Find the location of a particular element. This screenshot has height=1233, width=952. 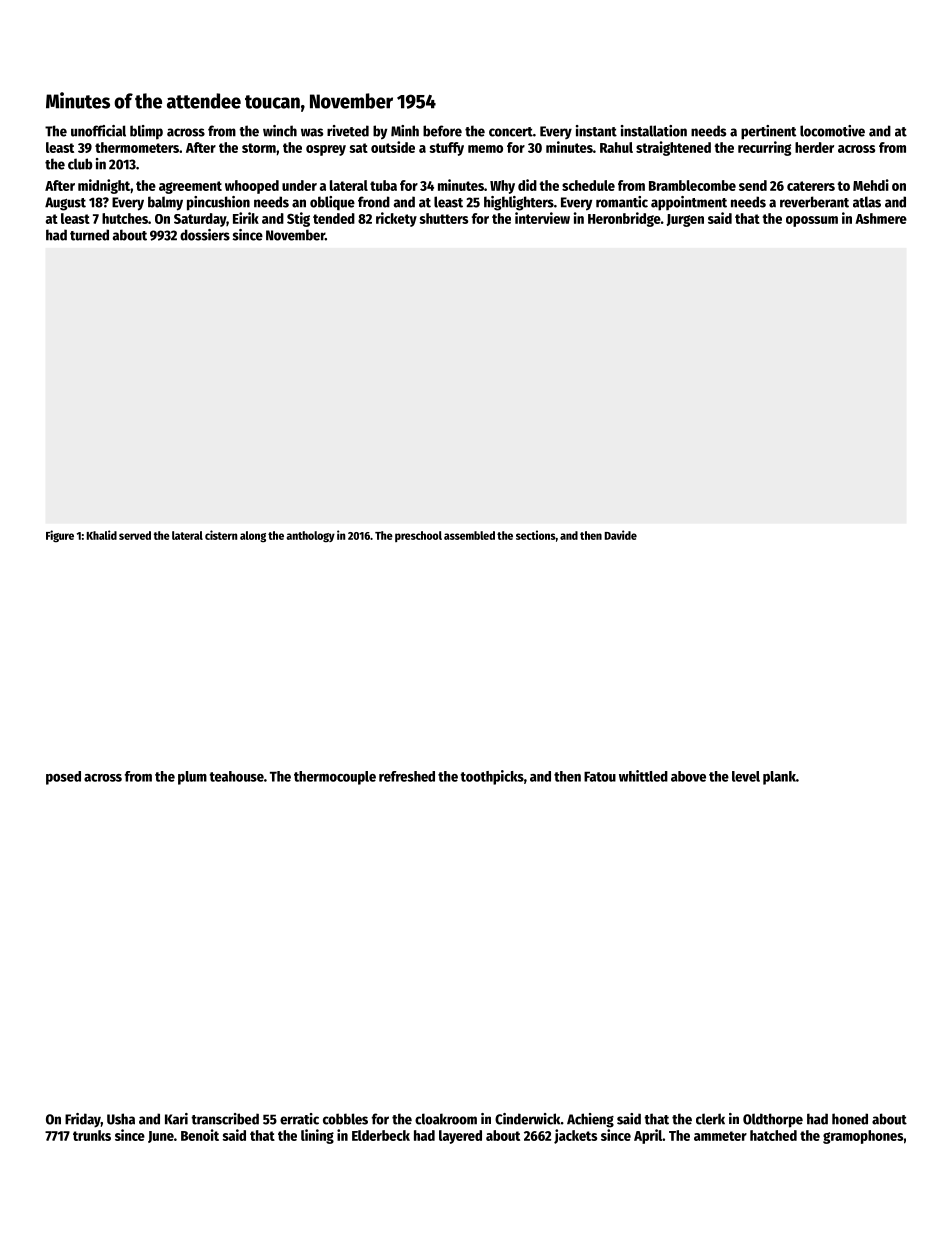

ammeter is located at coordinates (720, 1136).
